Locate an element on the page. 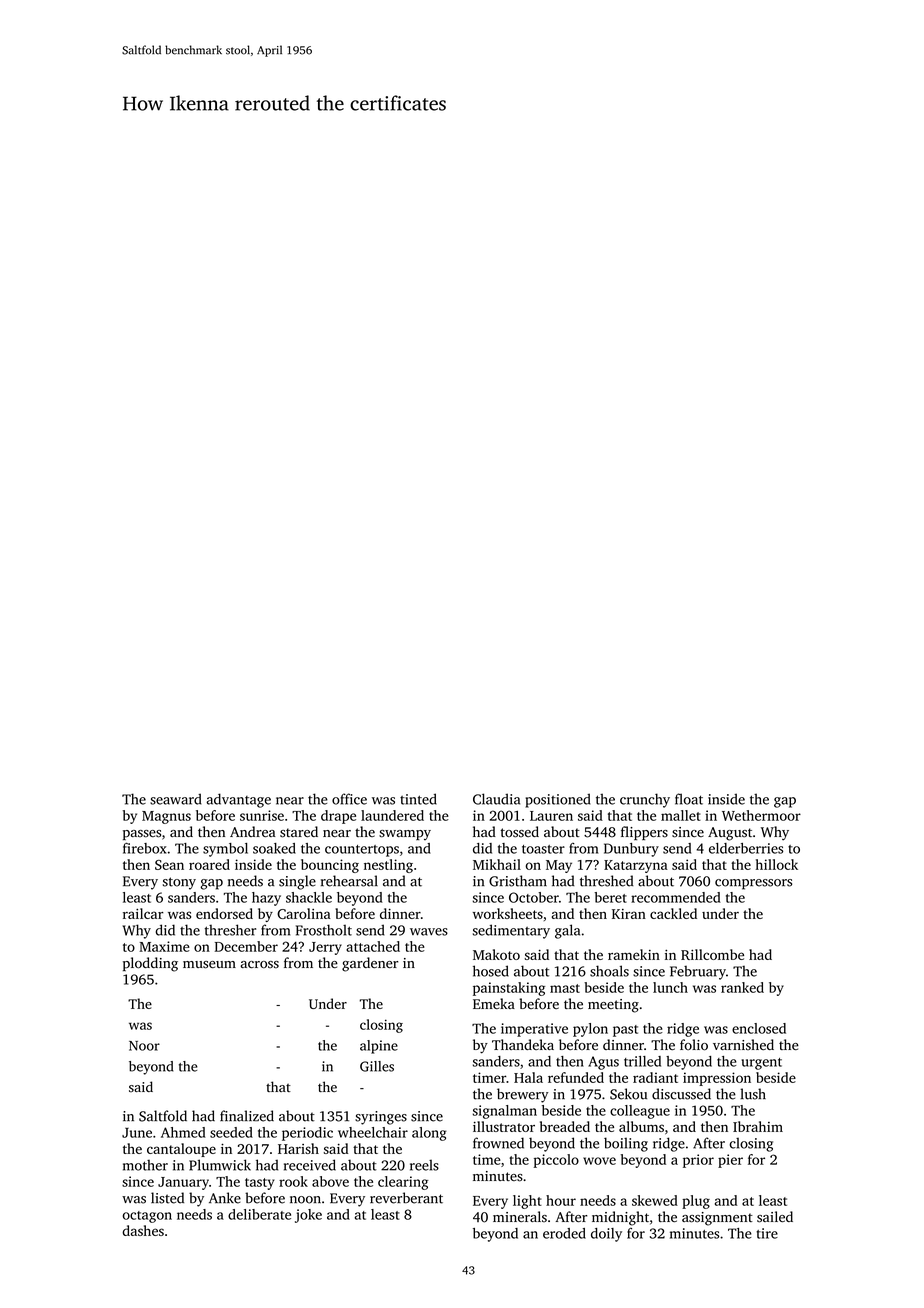  Katarzyna is located at coordinates (636, 866).
